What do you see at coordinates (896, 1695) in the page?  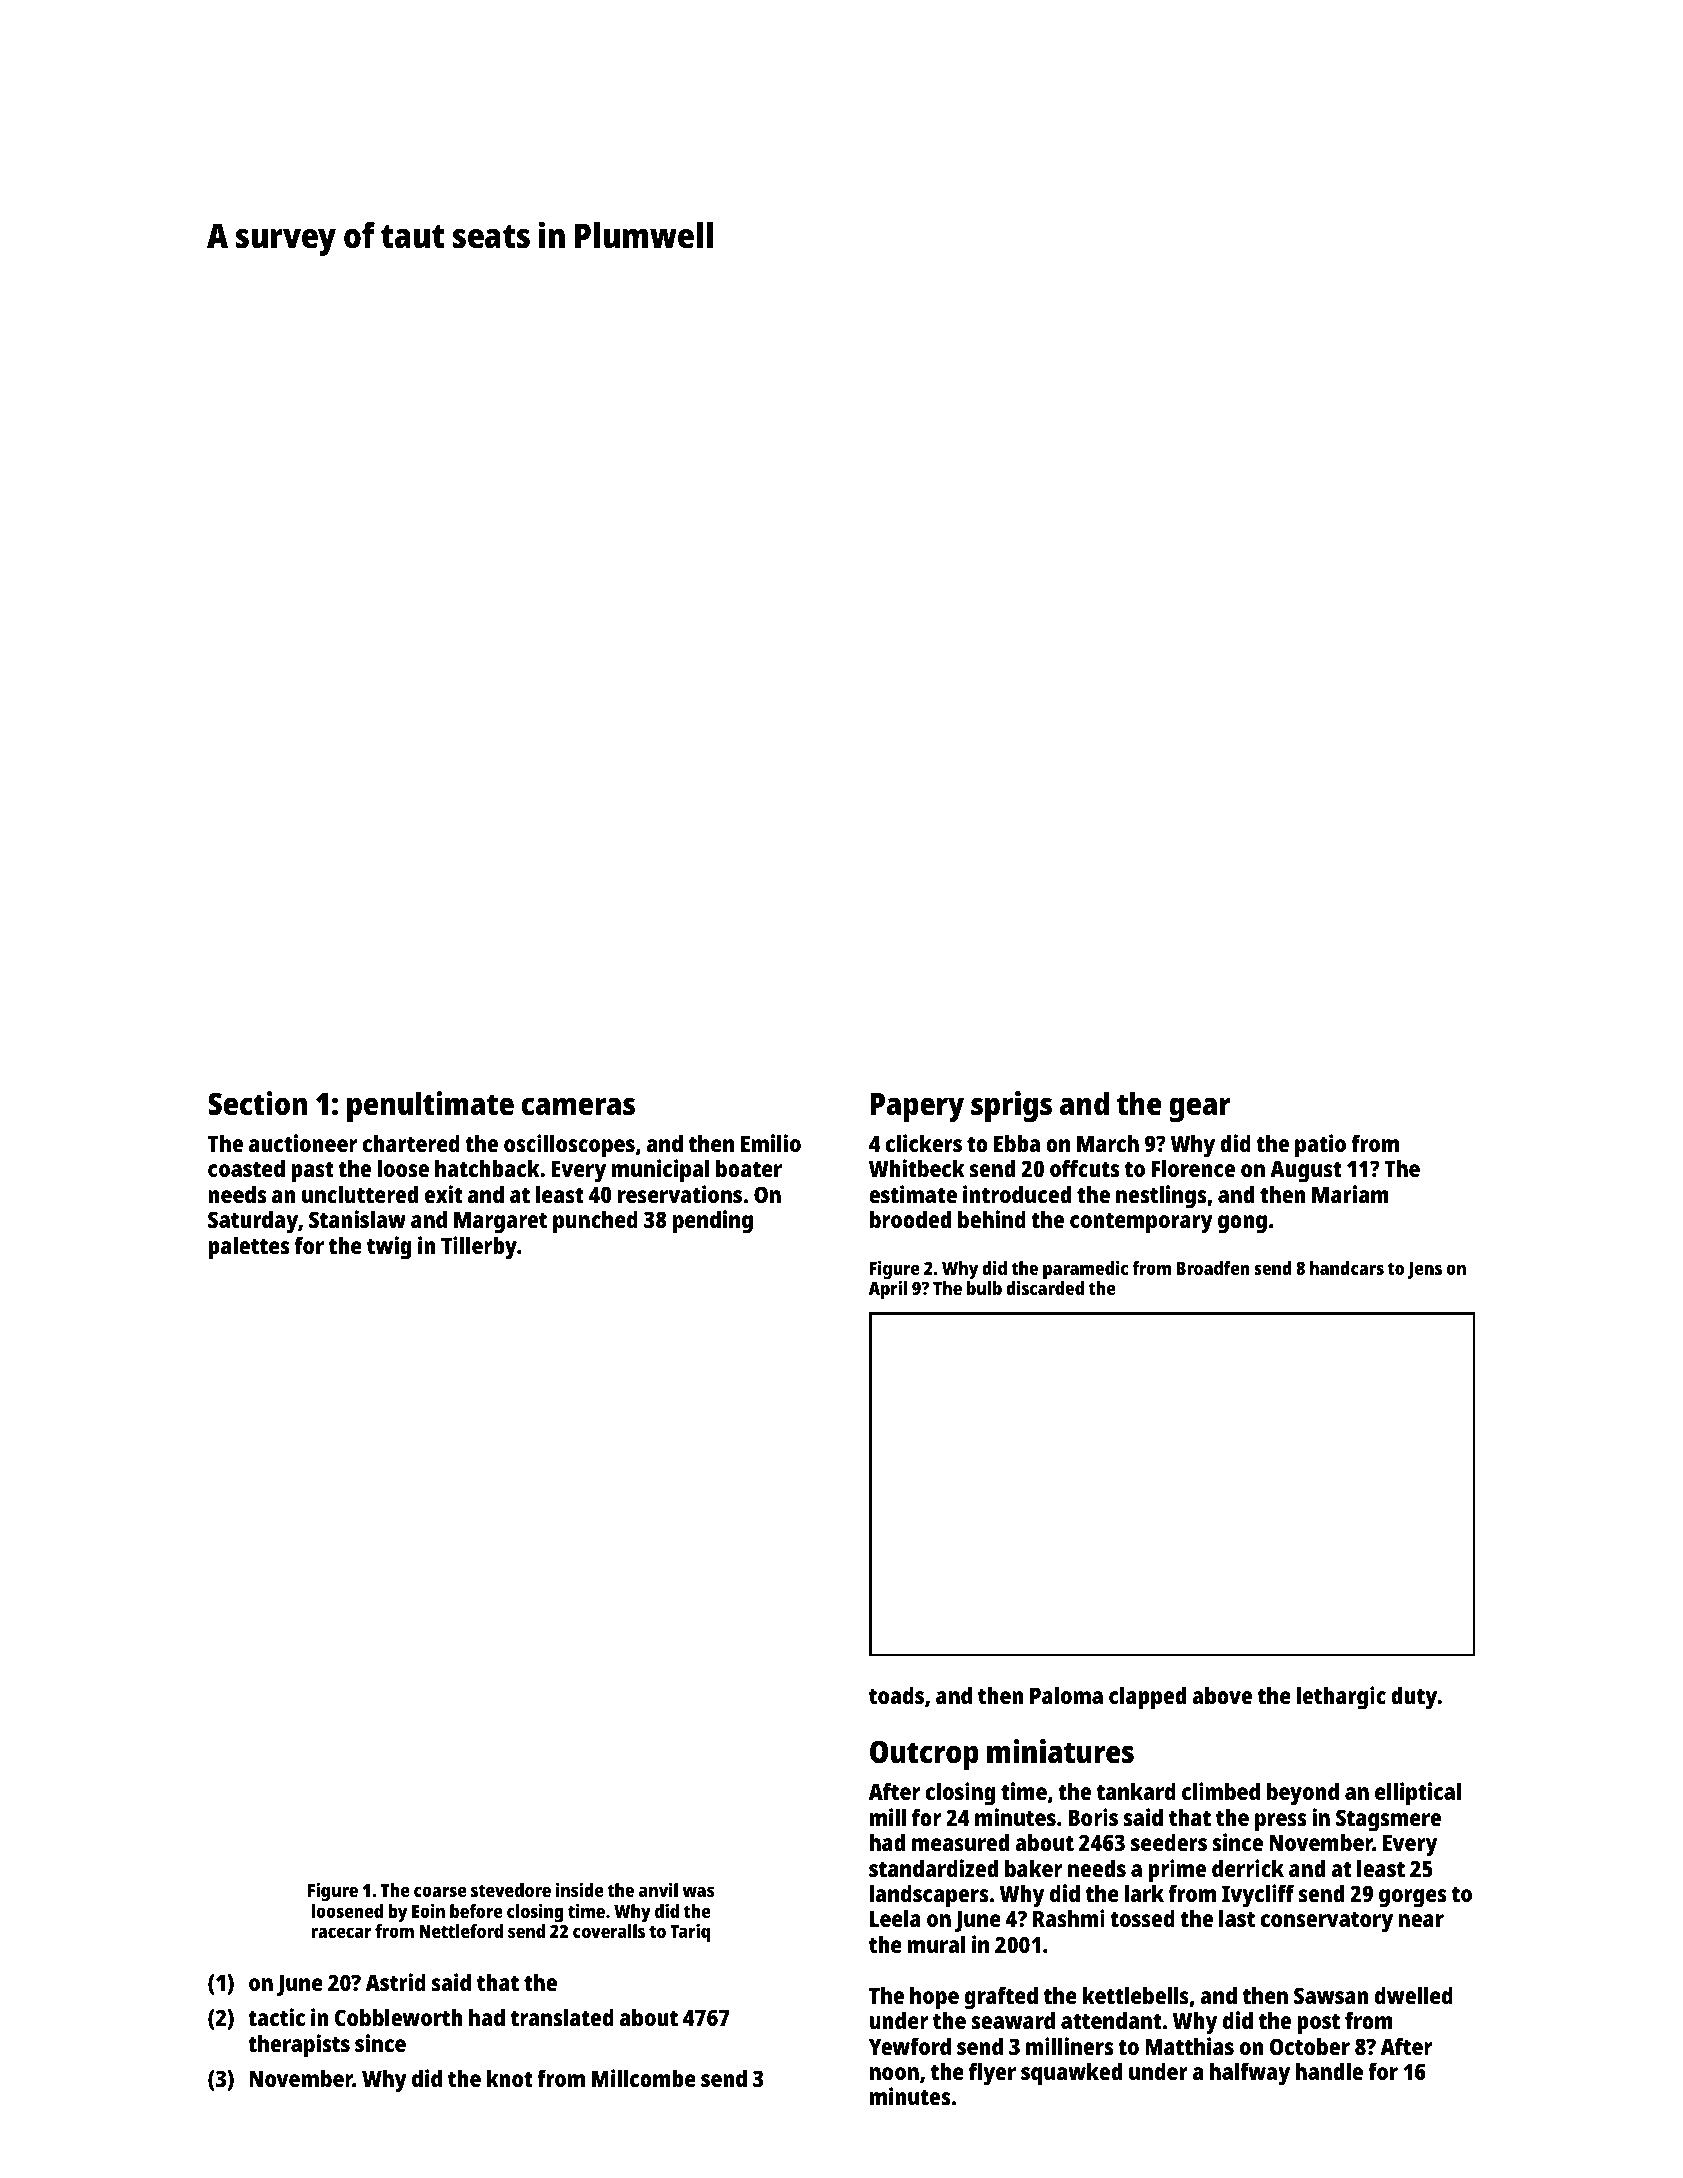 I see `toads` at bounding box center [896, 1695].
